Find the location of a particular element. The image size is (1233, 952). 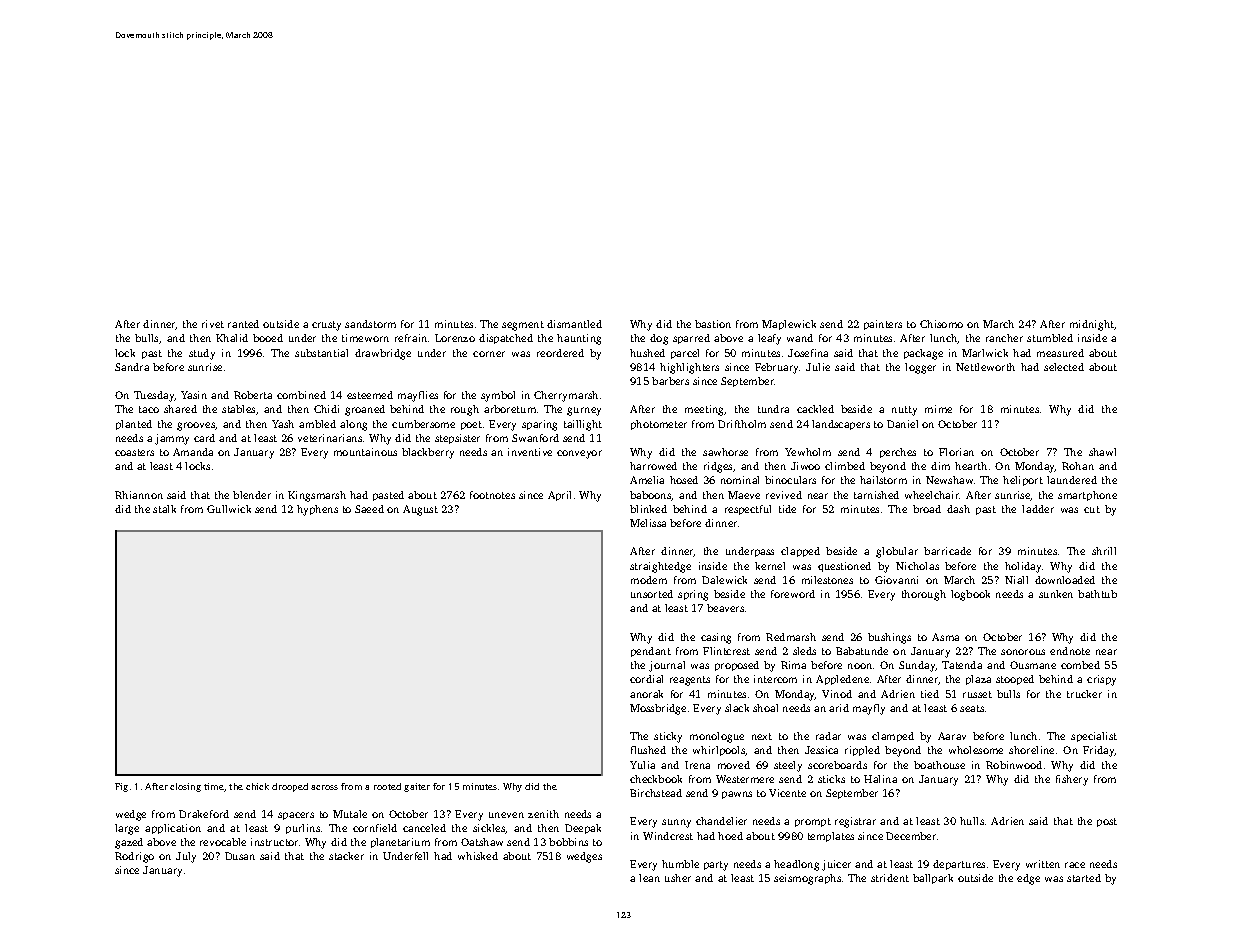

pendant is located at coordinates (651, 652).
